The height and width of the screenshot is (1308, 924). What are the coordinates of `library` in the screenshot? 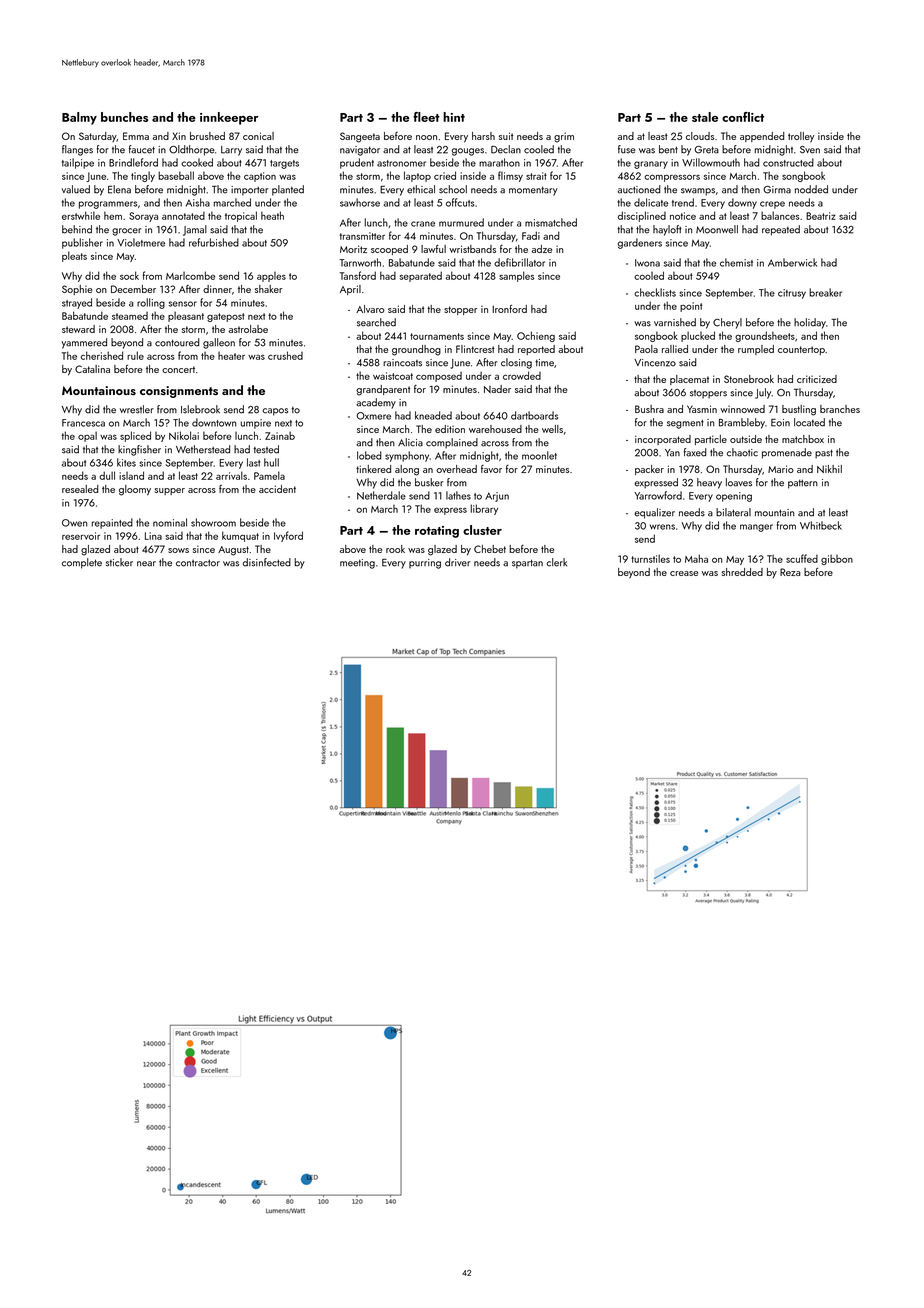 It's located at (484, 509).
